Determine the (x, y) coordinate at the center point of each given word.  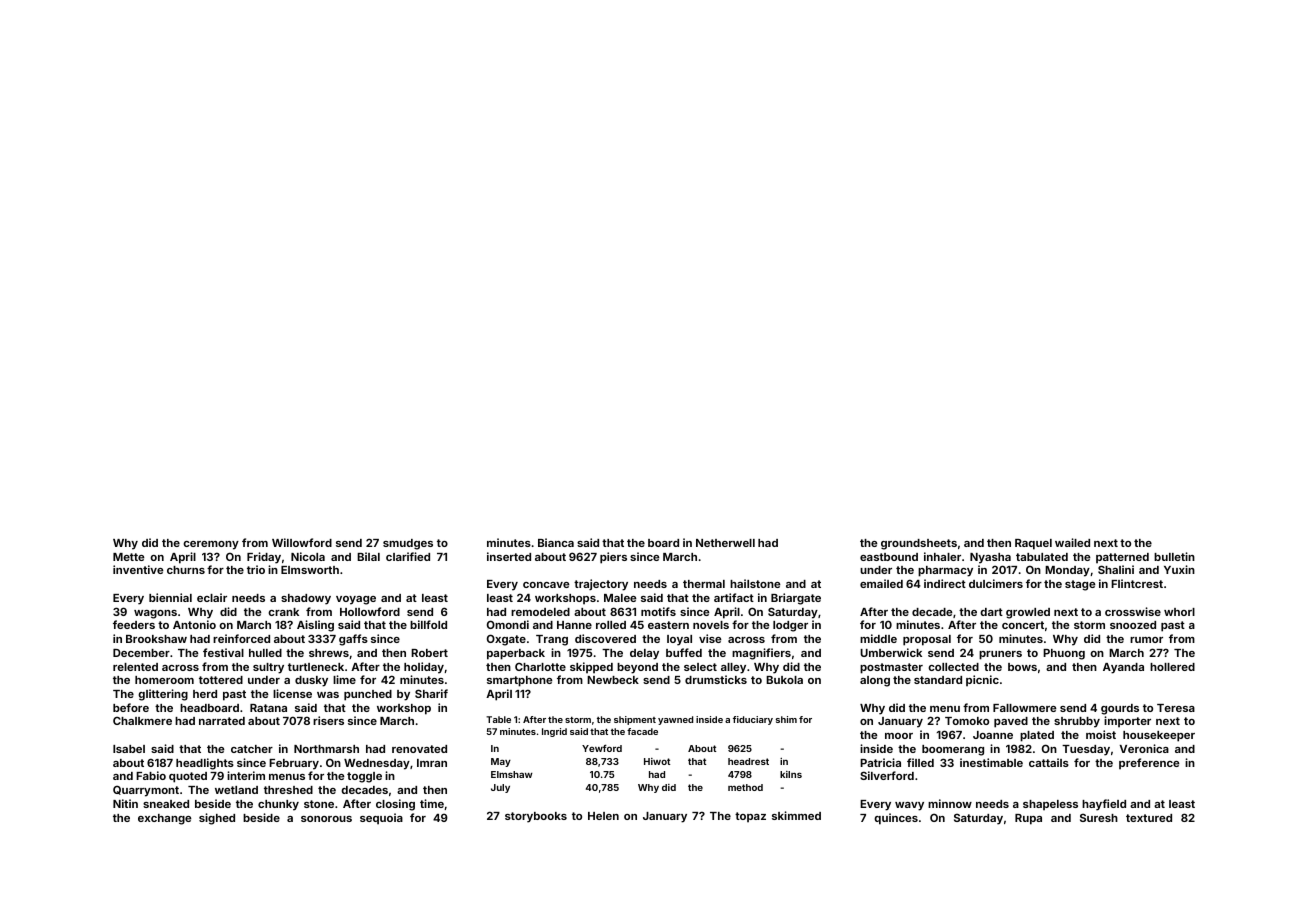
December (141, 653)
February (294, 764)
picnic (982, 681)
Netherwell (725, 543)
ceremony (211, 545)
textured (1149, 818)
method (745, 787)
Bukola (784, 680)
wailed (1072, 542)
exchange (165, 819)
